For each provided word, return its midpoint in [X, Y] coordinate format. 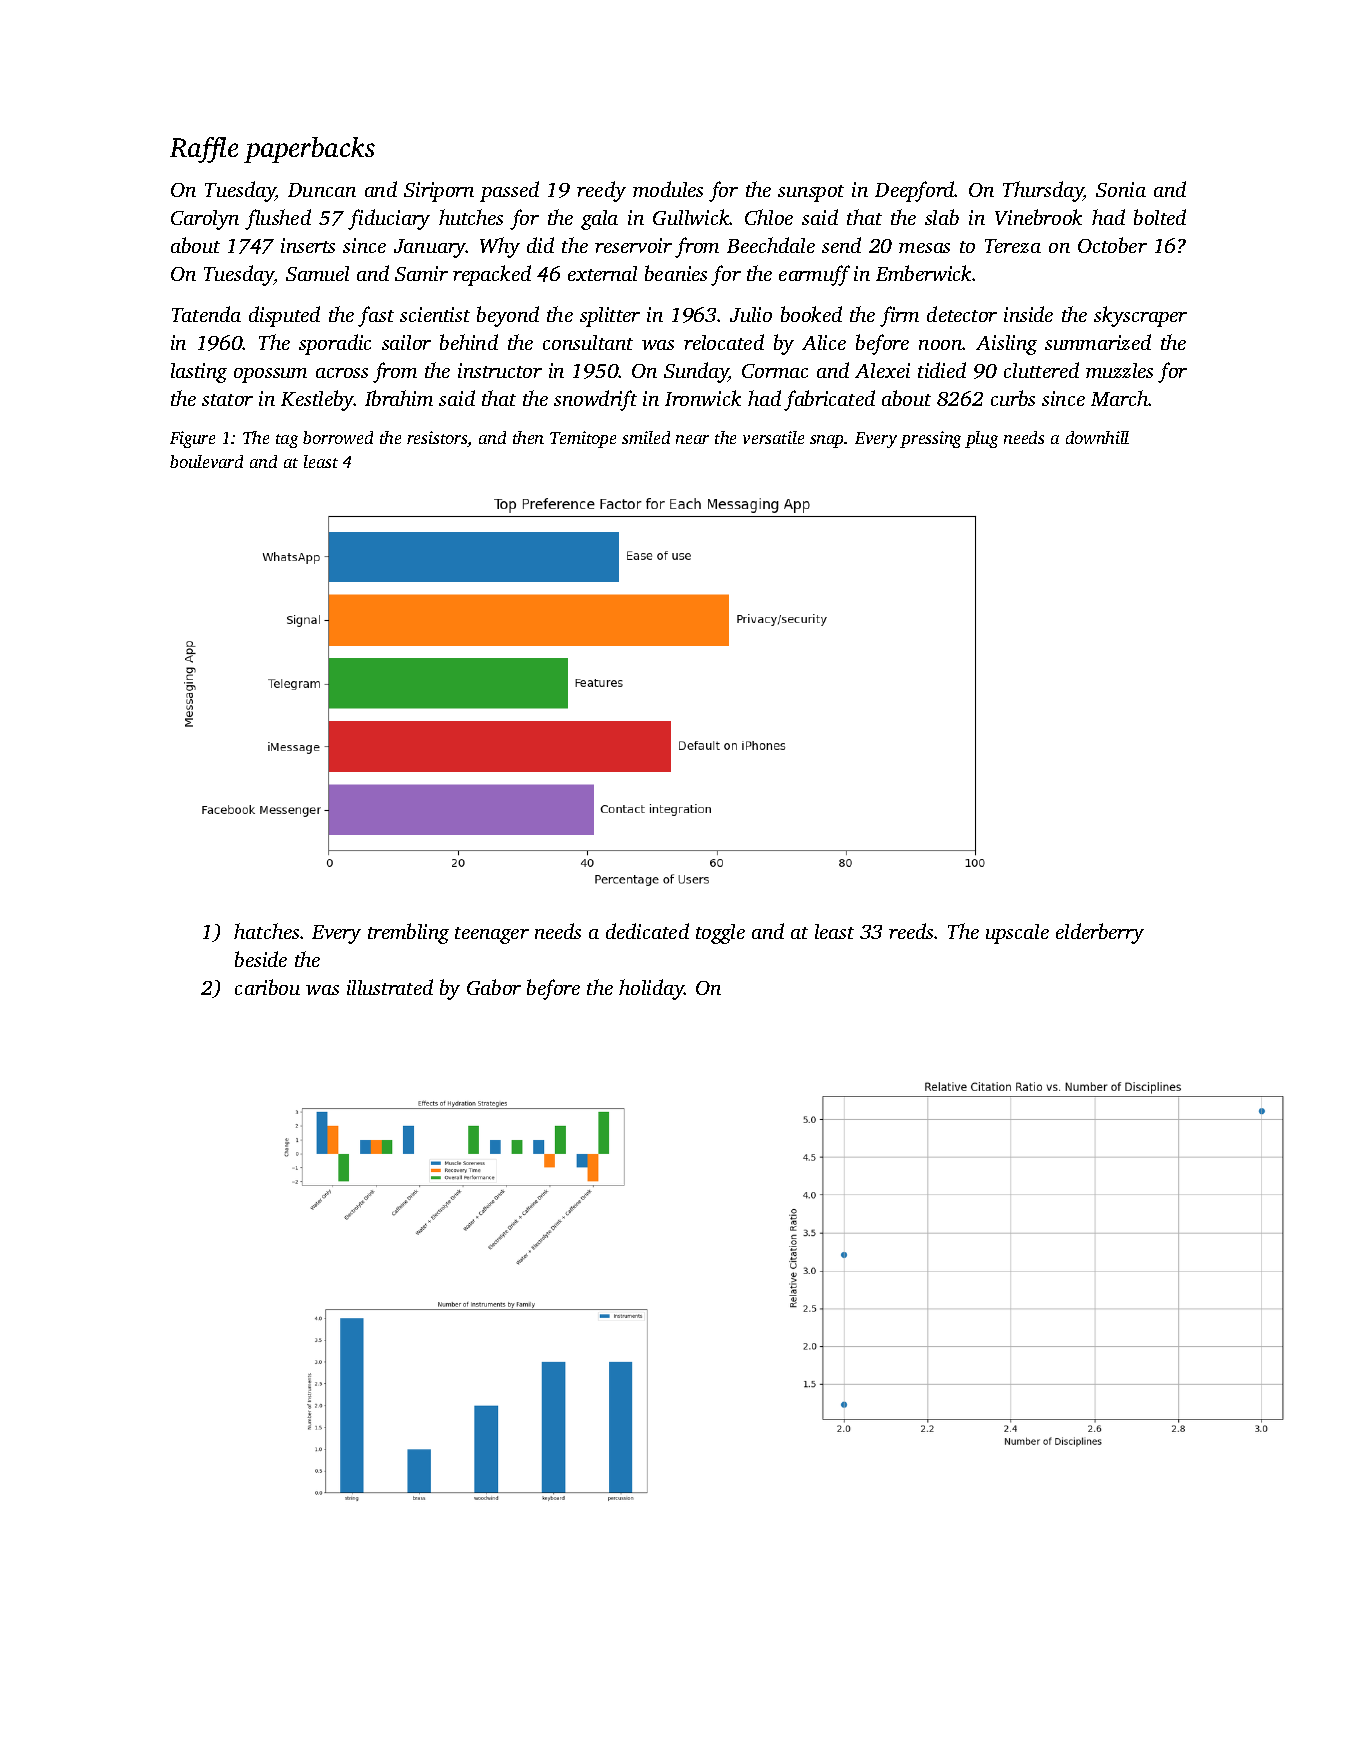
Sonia [1121, 189]
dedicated [647, 931]
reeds [912, 931]
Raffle [204, 150]
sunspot [811, 193]
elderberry [1100, 933]
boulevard [206, 461]
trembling [408, 933]
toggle [720, 934]
